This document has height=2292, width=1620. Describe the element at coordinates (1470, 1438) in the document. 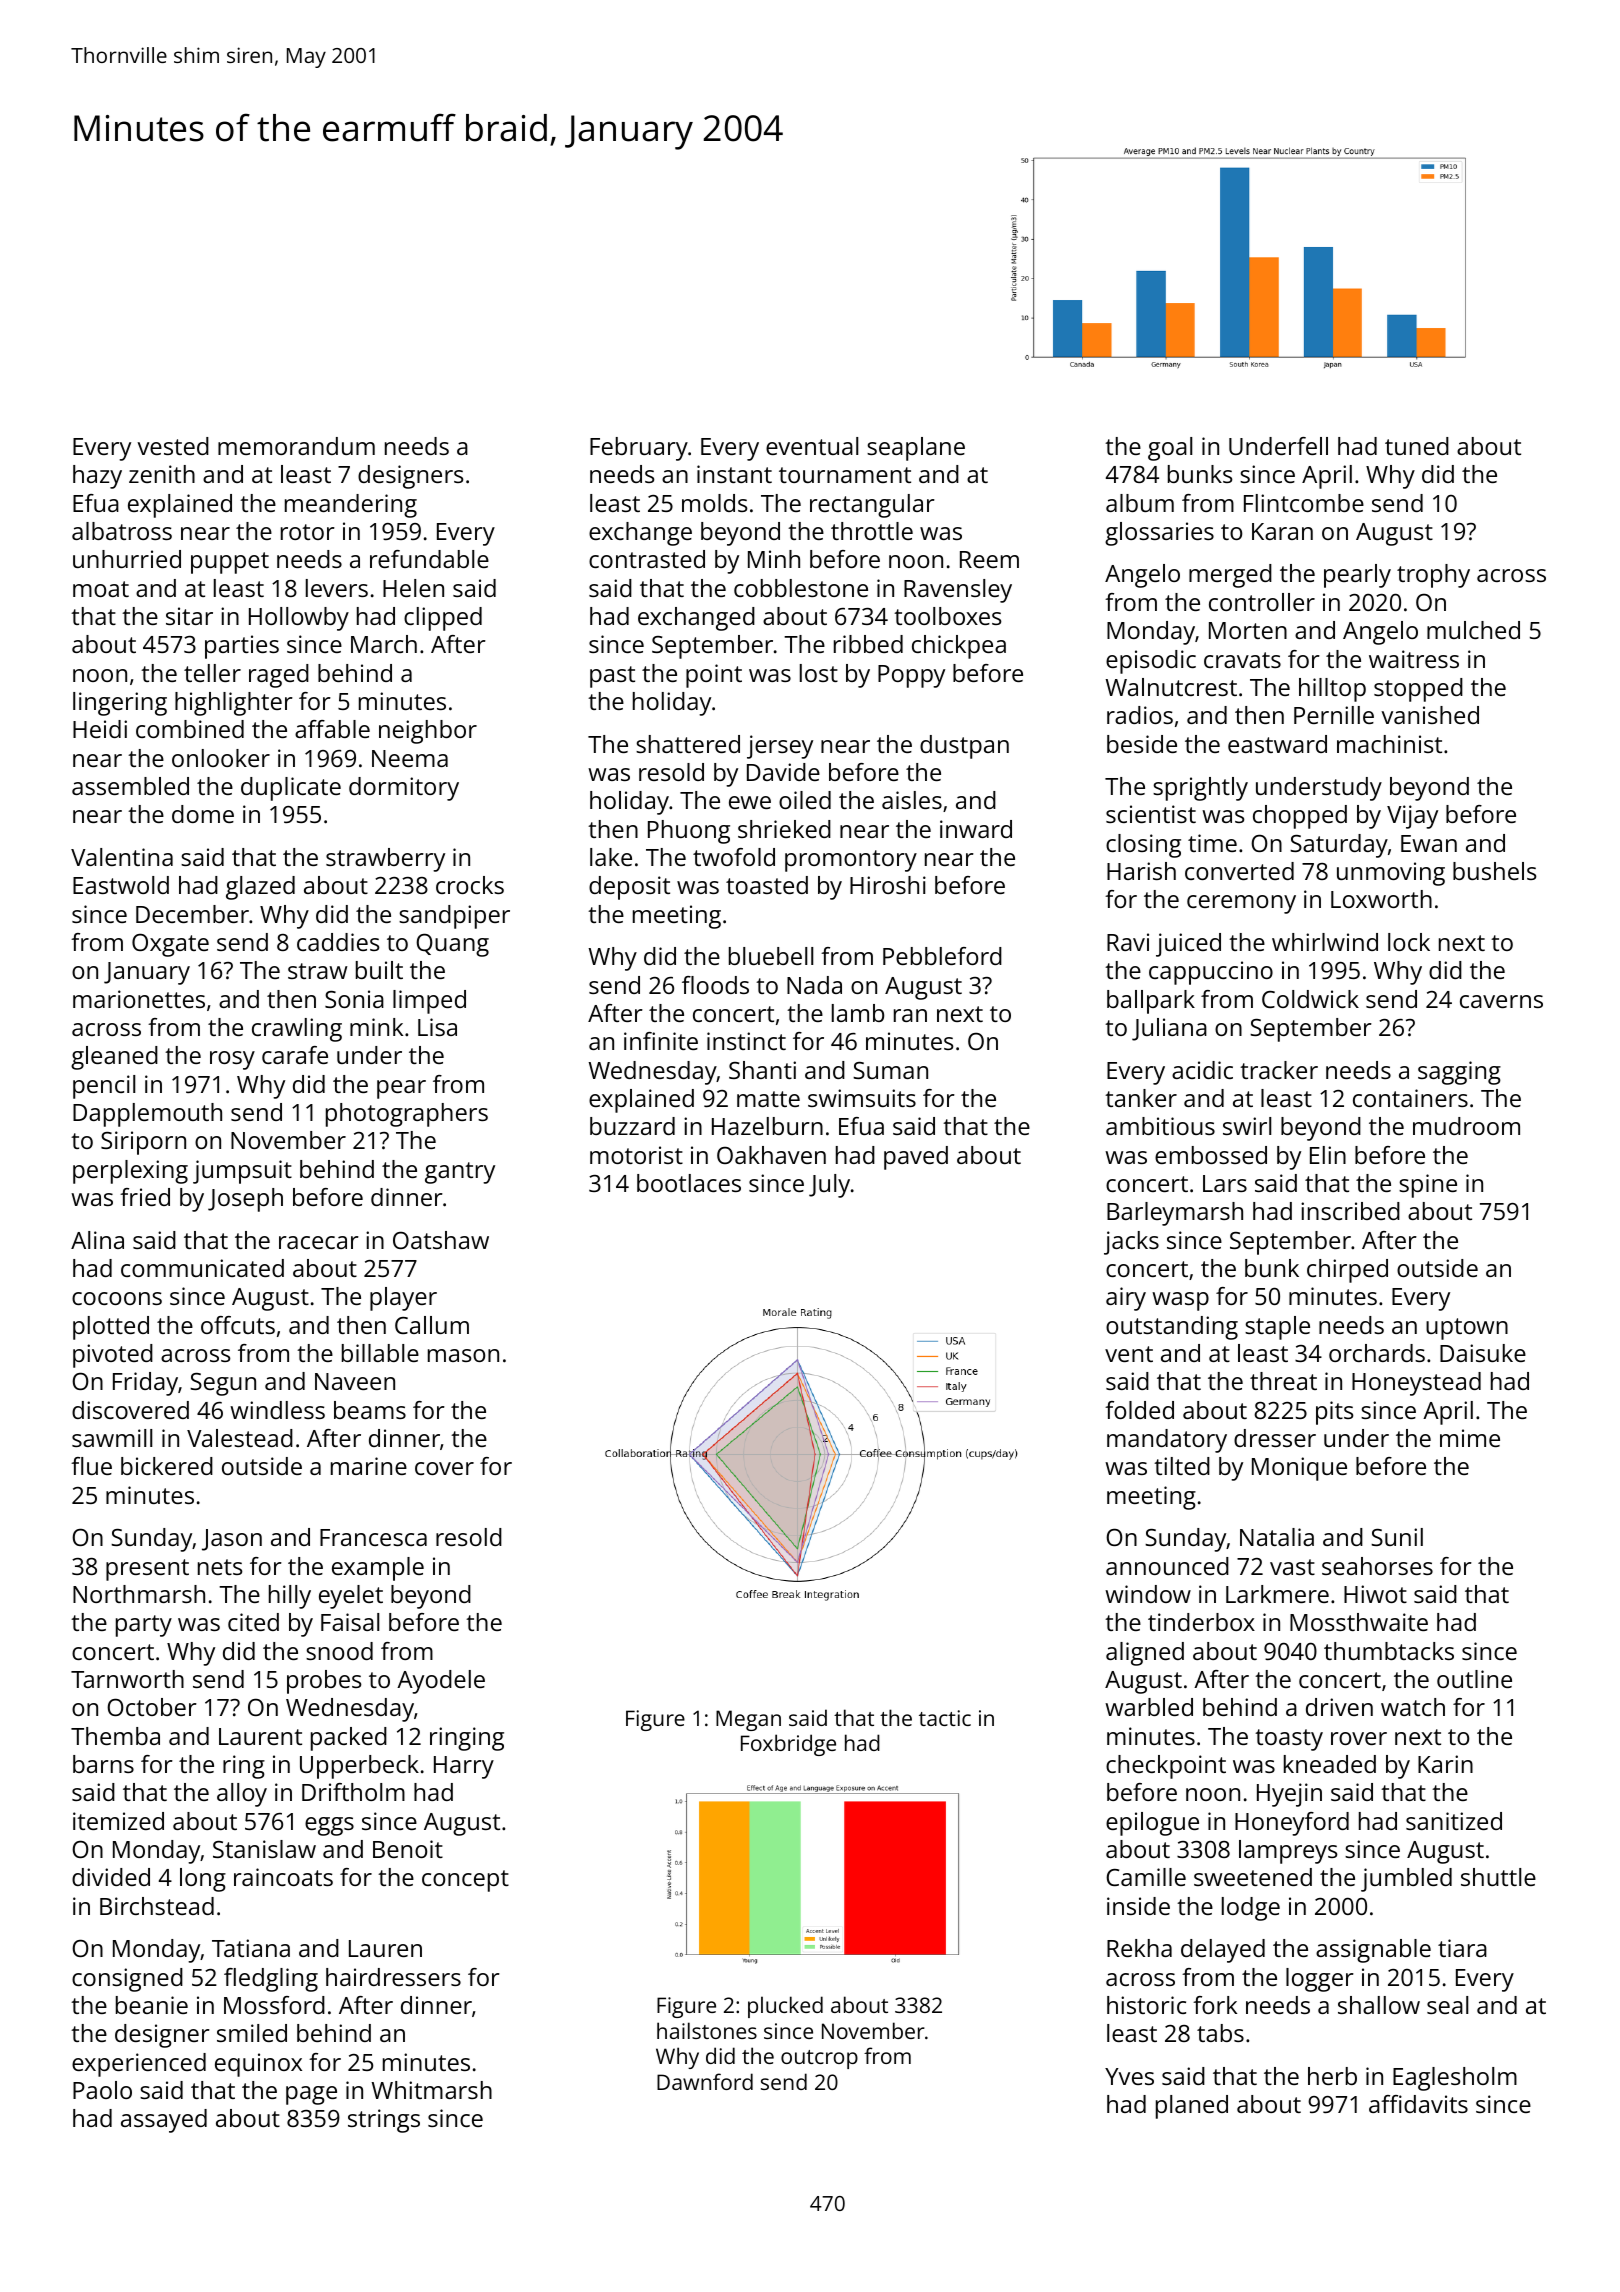

I see `mime` at that location.
